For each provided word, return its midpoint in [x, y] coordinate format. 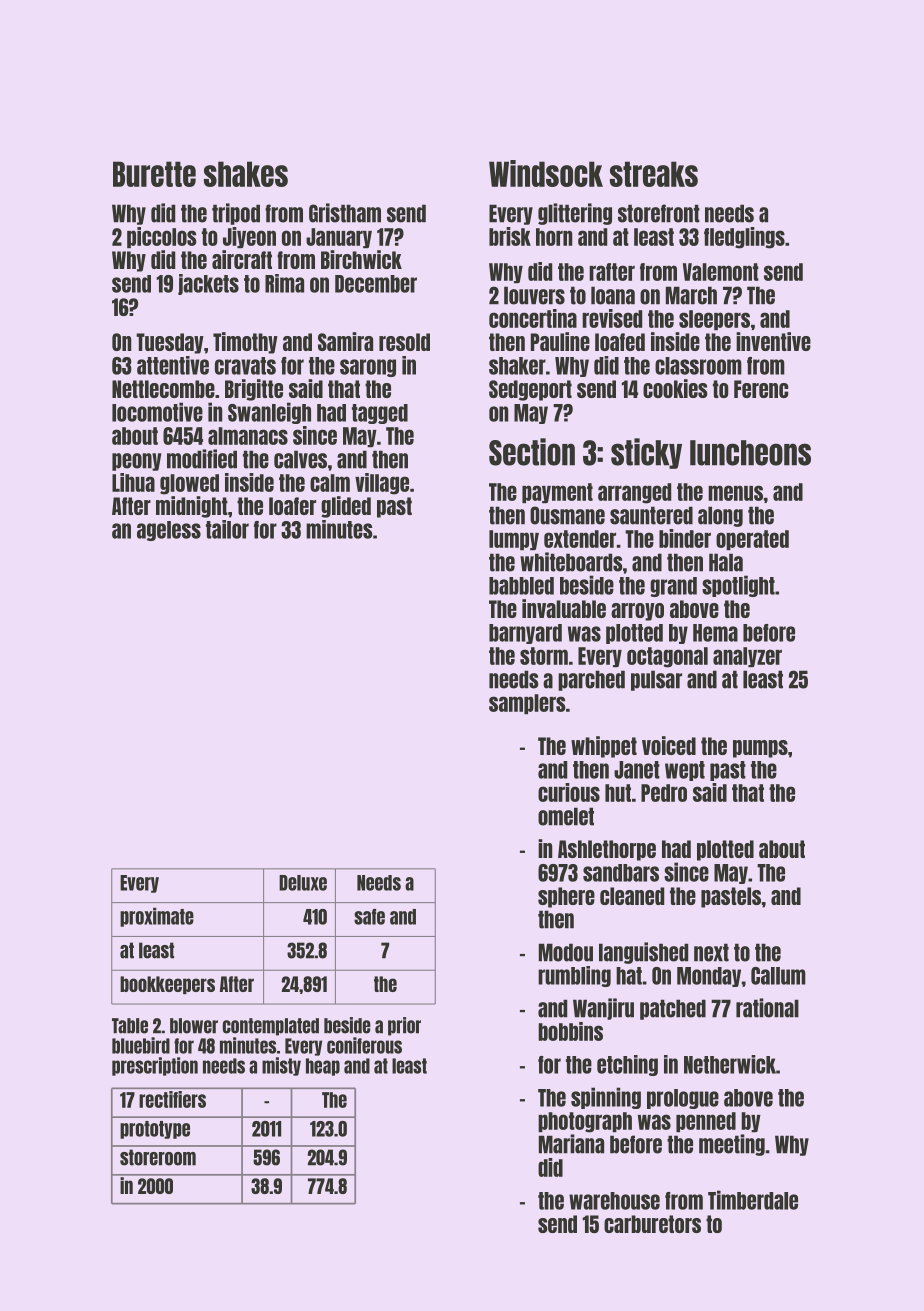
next [711, 952]
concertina [533, 318]
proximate [157, 917]
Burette [154, 174]
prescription [155, 1066]
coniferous [364, 1045]
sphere [566, 897]
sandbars [621, 873]
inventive [773, 341]
